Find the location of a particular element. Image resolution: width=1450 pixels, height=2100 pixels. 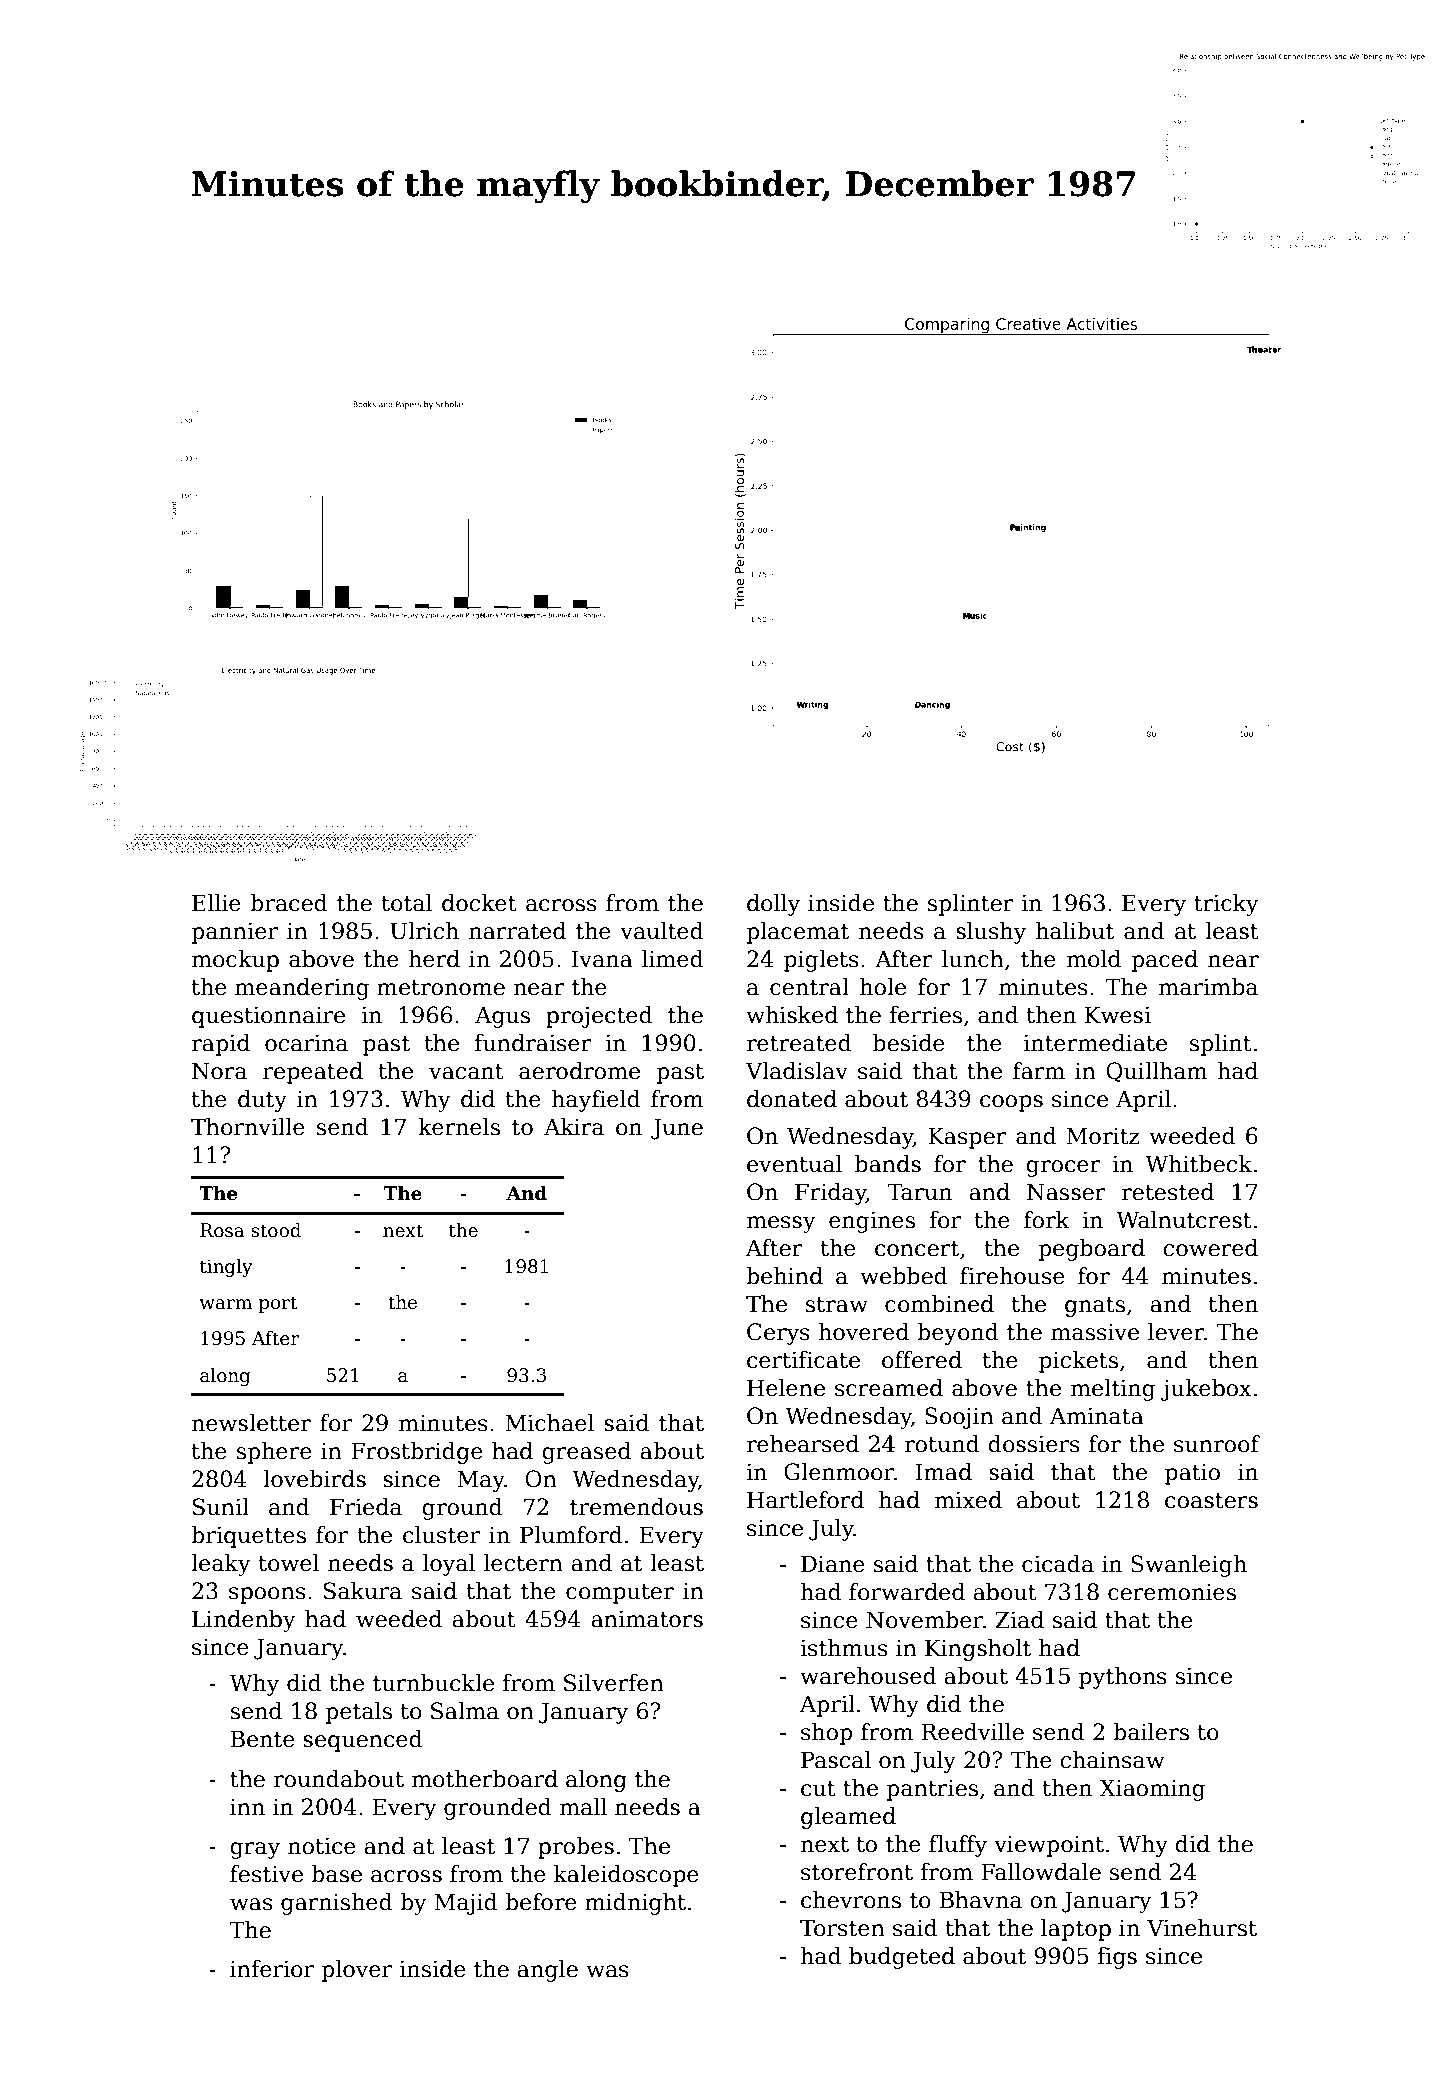

angle is located at coordinates (547, 1971).
